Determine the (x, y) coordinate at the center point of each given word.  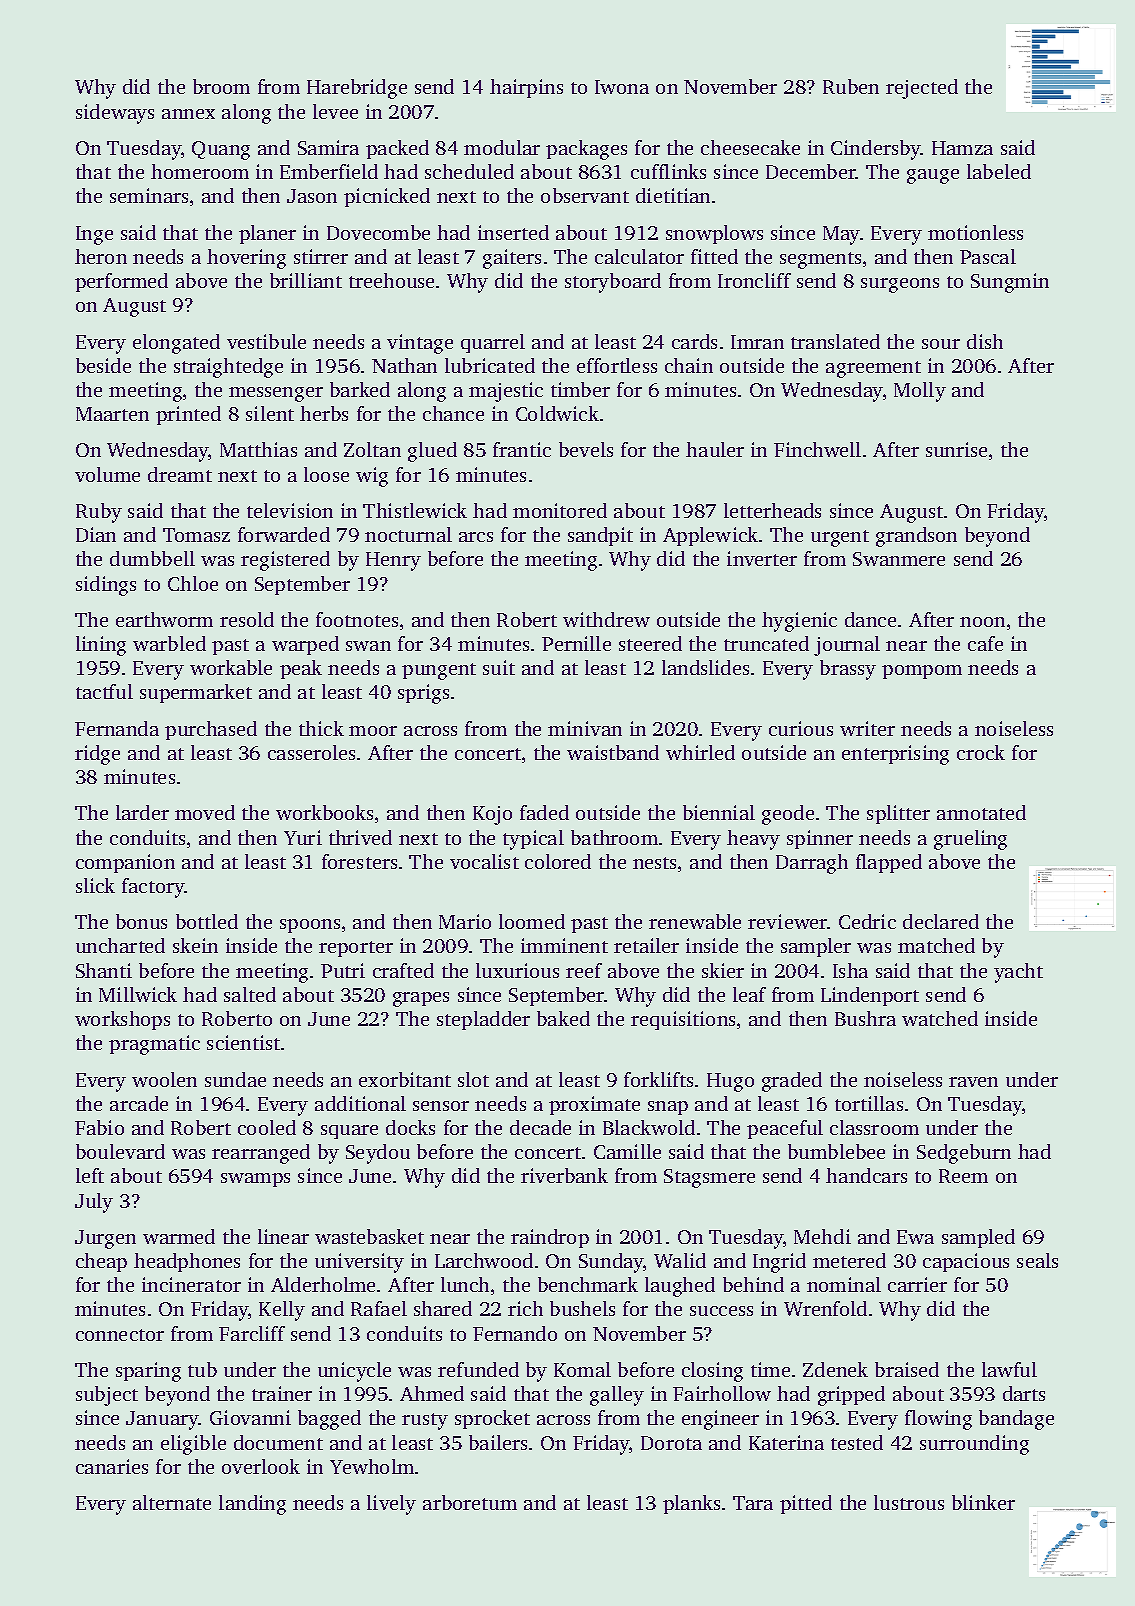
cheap (101, 1262)
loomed (532, 921)
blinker (983, 1502)
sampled (978, 1238)
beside (103, 365)
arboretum (470, 1502)
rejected (922, 89)
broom (221, 86)
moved (205, 812)
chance (453, 413)
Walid (680, 1260)
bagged (329, 1420)
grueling (970, 840)
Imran (757, 342)
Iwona (622, 87)
